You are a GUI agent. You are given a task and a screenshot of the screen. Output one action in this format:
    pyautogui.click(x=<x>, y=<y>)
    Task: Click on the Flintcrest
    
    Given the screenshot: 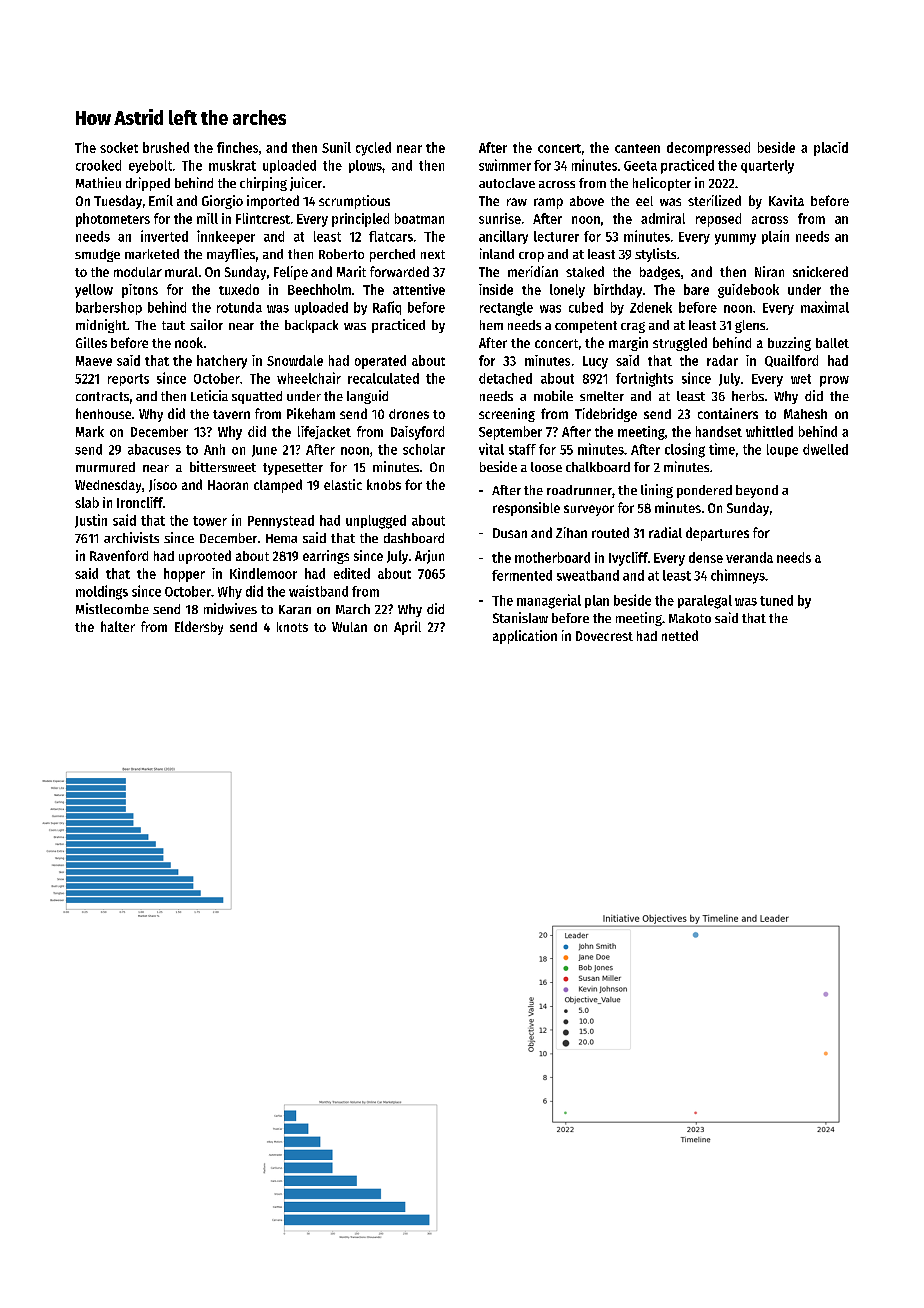 What is the action you would take?
    pyautogui.click(x=263, y=218)
